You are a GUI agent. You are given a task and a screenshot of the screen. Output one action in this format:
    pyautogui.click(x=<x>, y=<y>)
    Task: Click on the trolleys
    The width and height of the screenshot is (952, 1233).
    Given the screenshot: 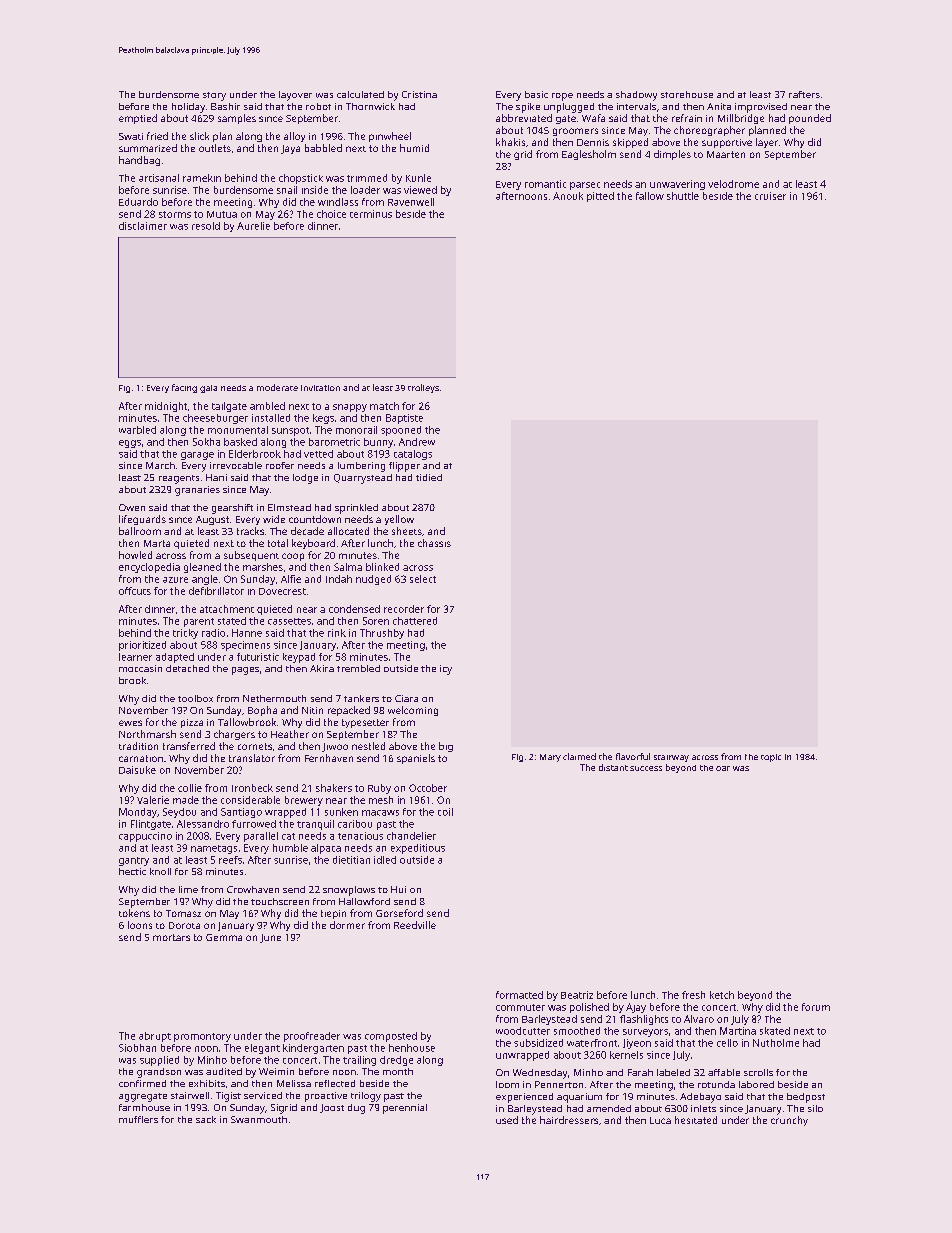 What is the action you would take?
    pyautogui.click(x=423, y=388)
